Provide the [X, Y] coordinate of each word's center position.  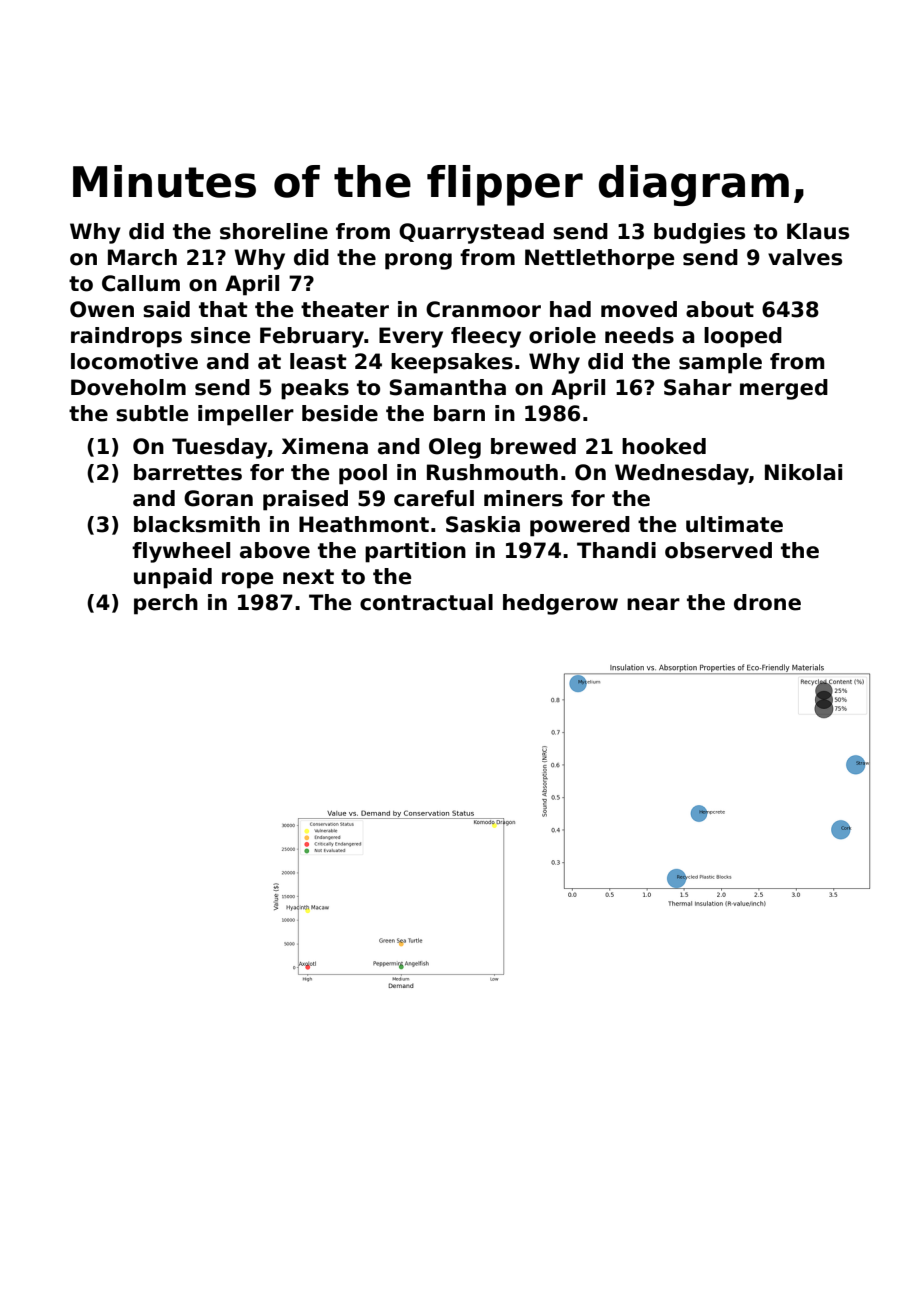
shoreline [274, 231]
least [318, 361]
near [653, 604]
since [221, 335]
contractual [426, 602]
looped [743, 337]
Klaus [818, 231]
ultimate [734, 524]
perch [166, 604]
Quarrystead [471, 233]
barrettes [188, 472]
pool [363, 474]
